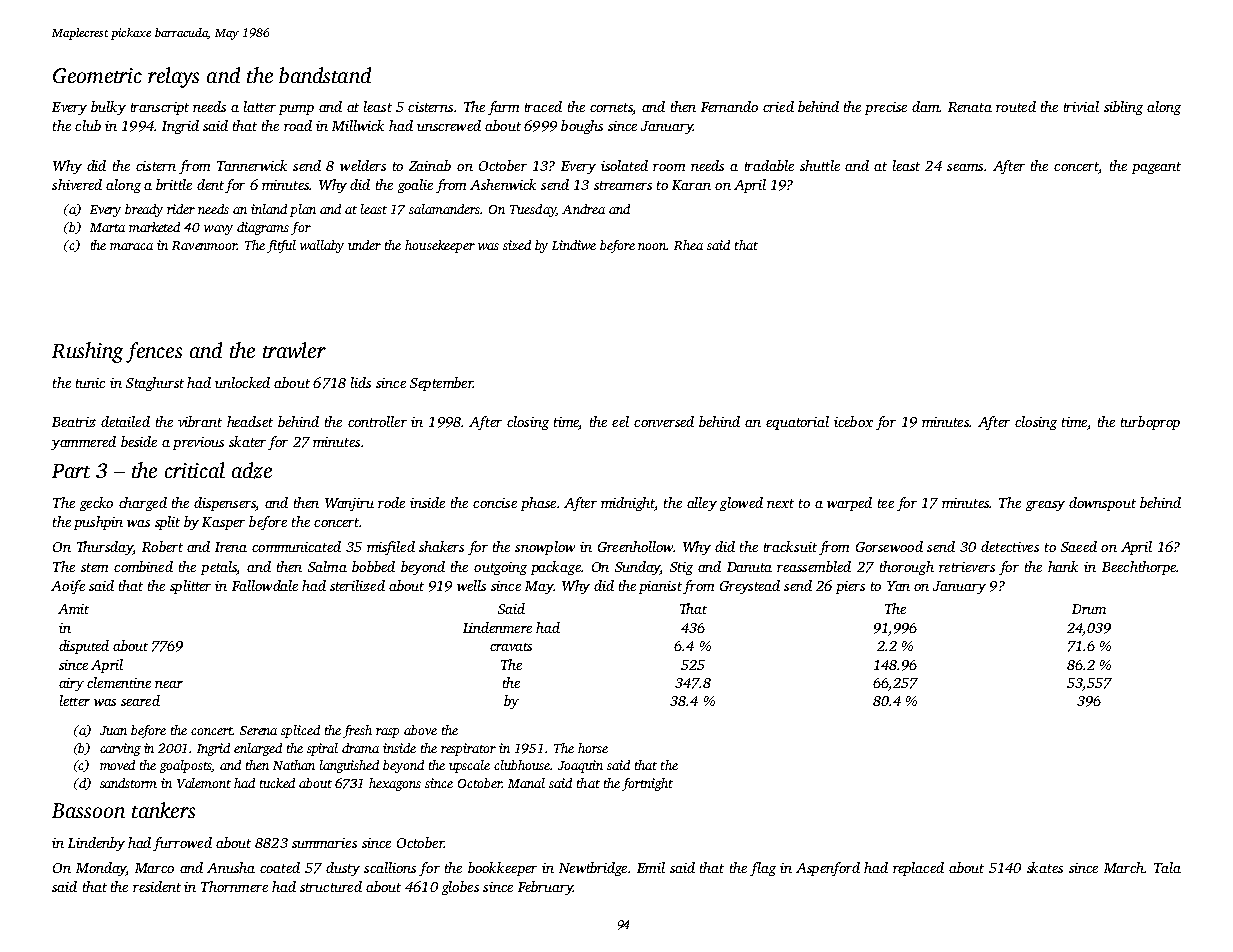  What do you see at coordinates (611, 109) in the document?
I see `cornets` at bounding box center [611, 109].
